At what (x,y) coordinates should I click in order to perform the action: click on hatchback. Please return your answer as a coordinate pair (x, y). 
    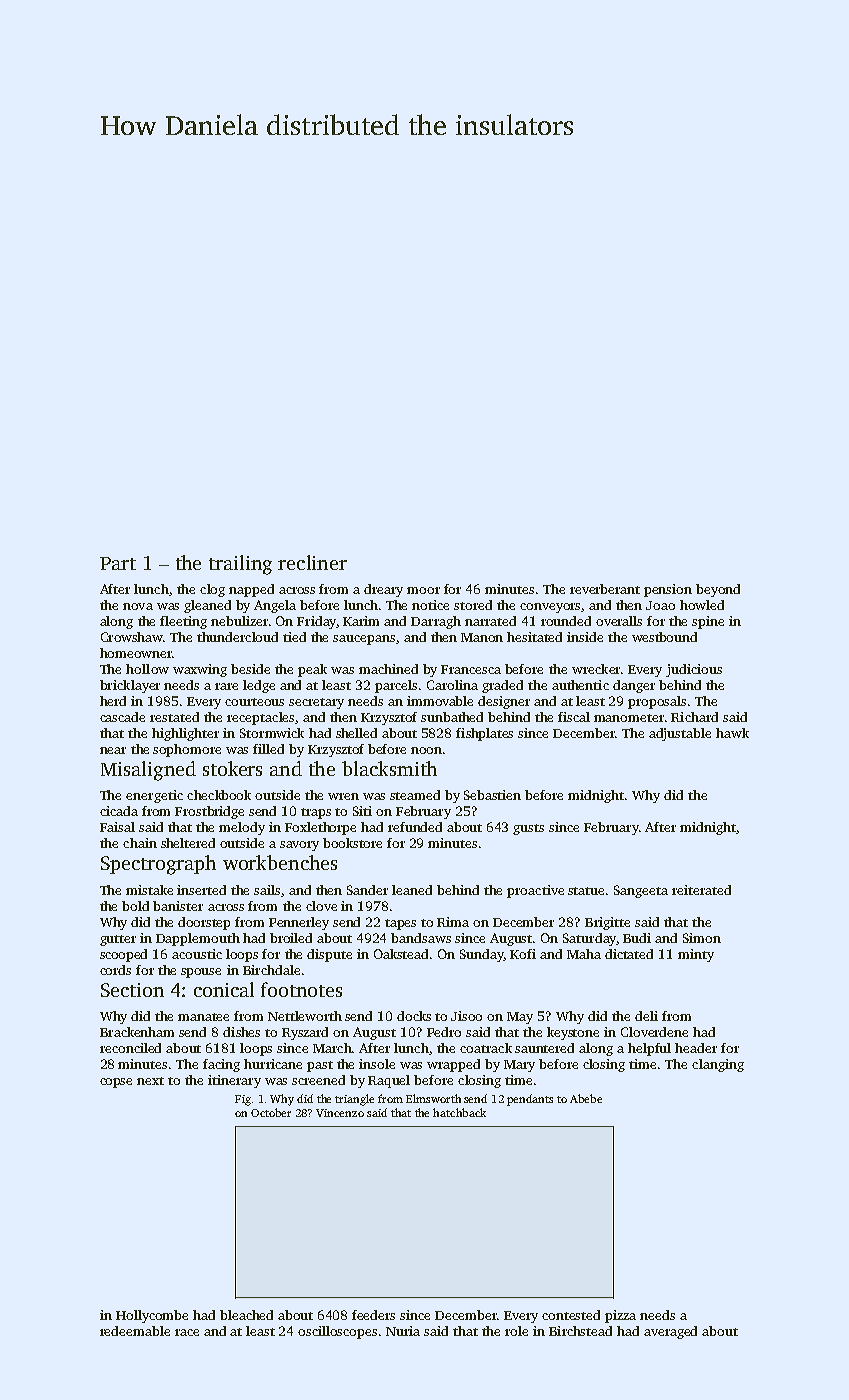
    Looking at the image, I should click on (459, 1112).
